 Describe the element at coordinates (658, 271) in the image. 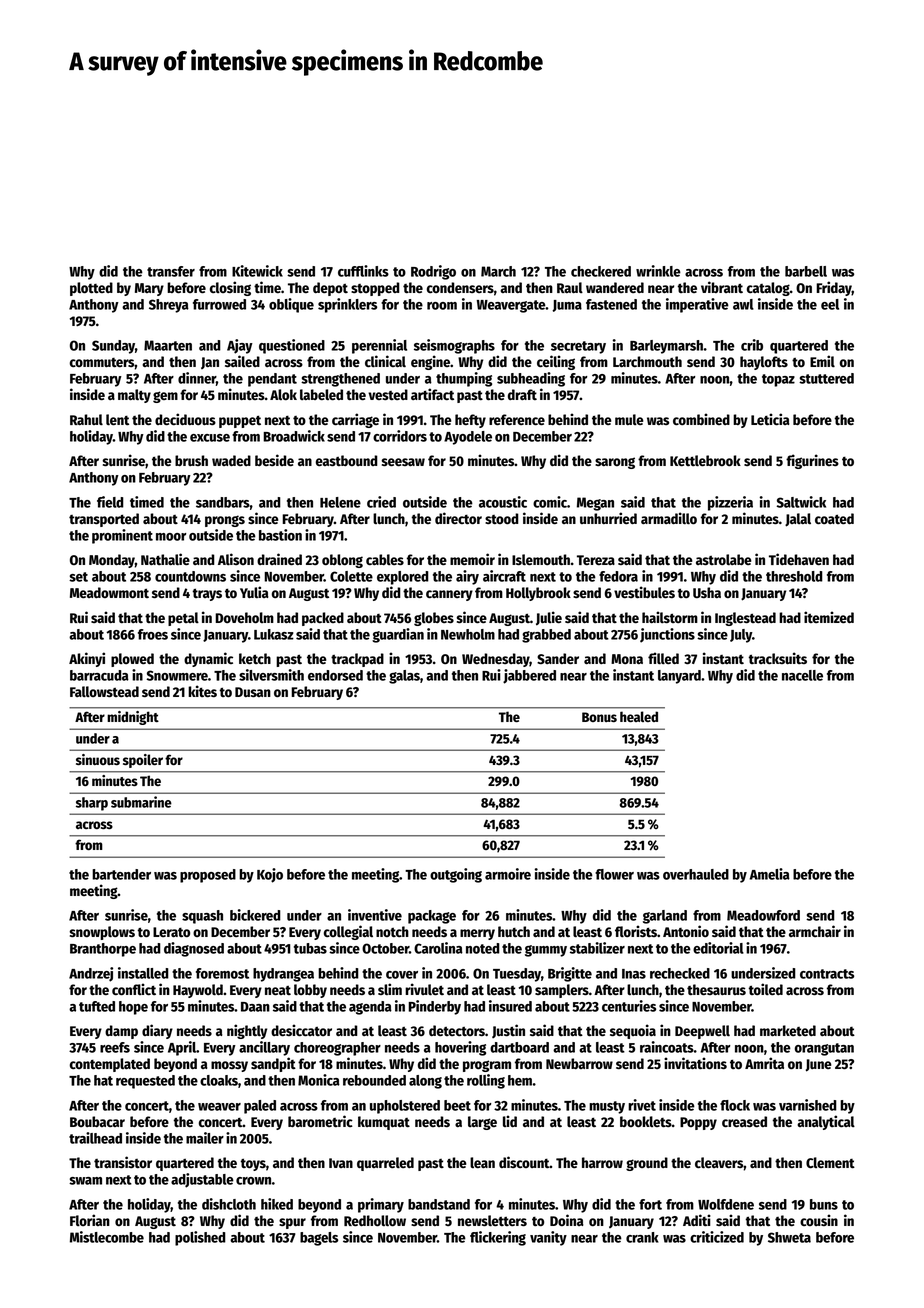

I see `wrinkle` at that location.
